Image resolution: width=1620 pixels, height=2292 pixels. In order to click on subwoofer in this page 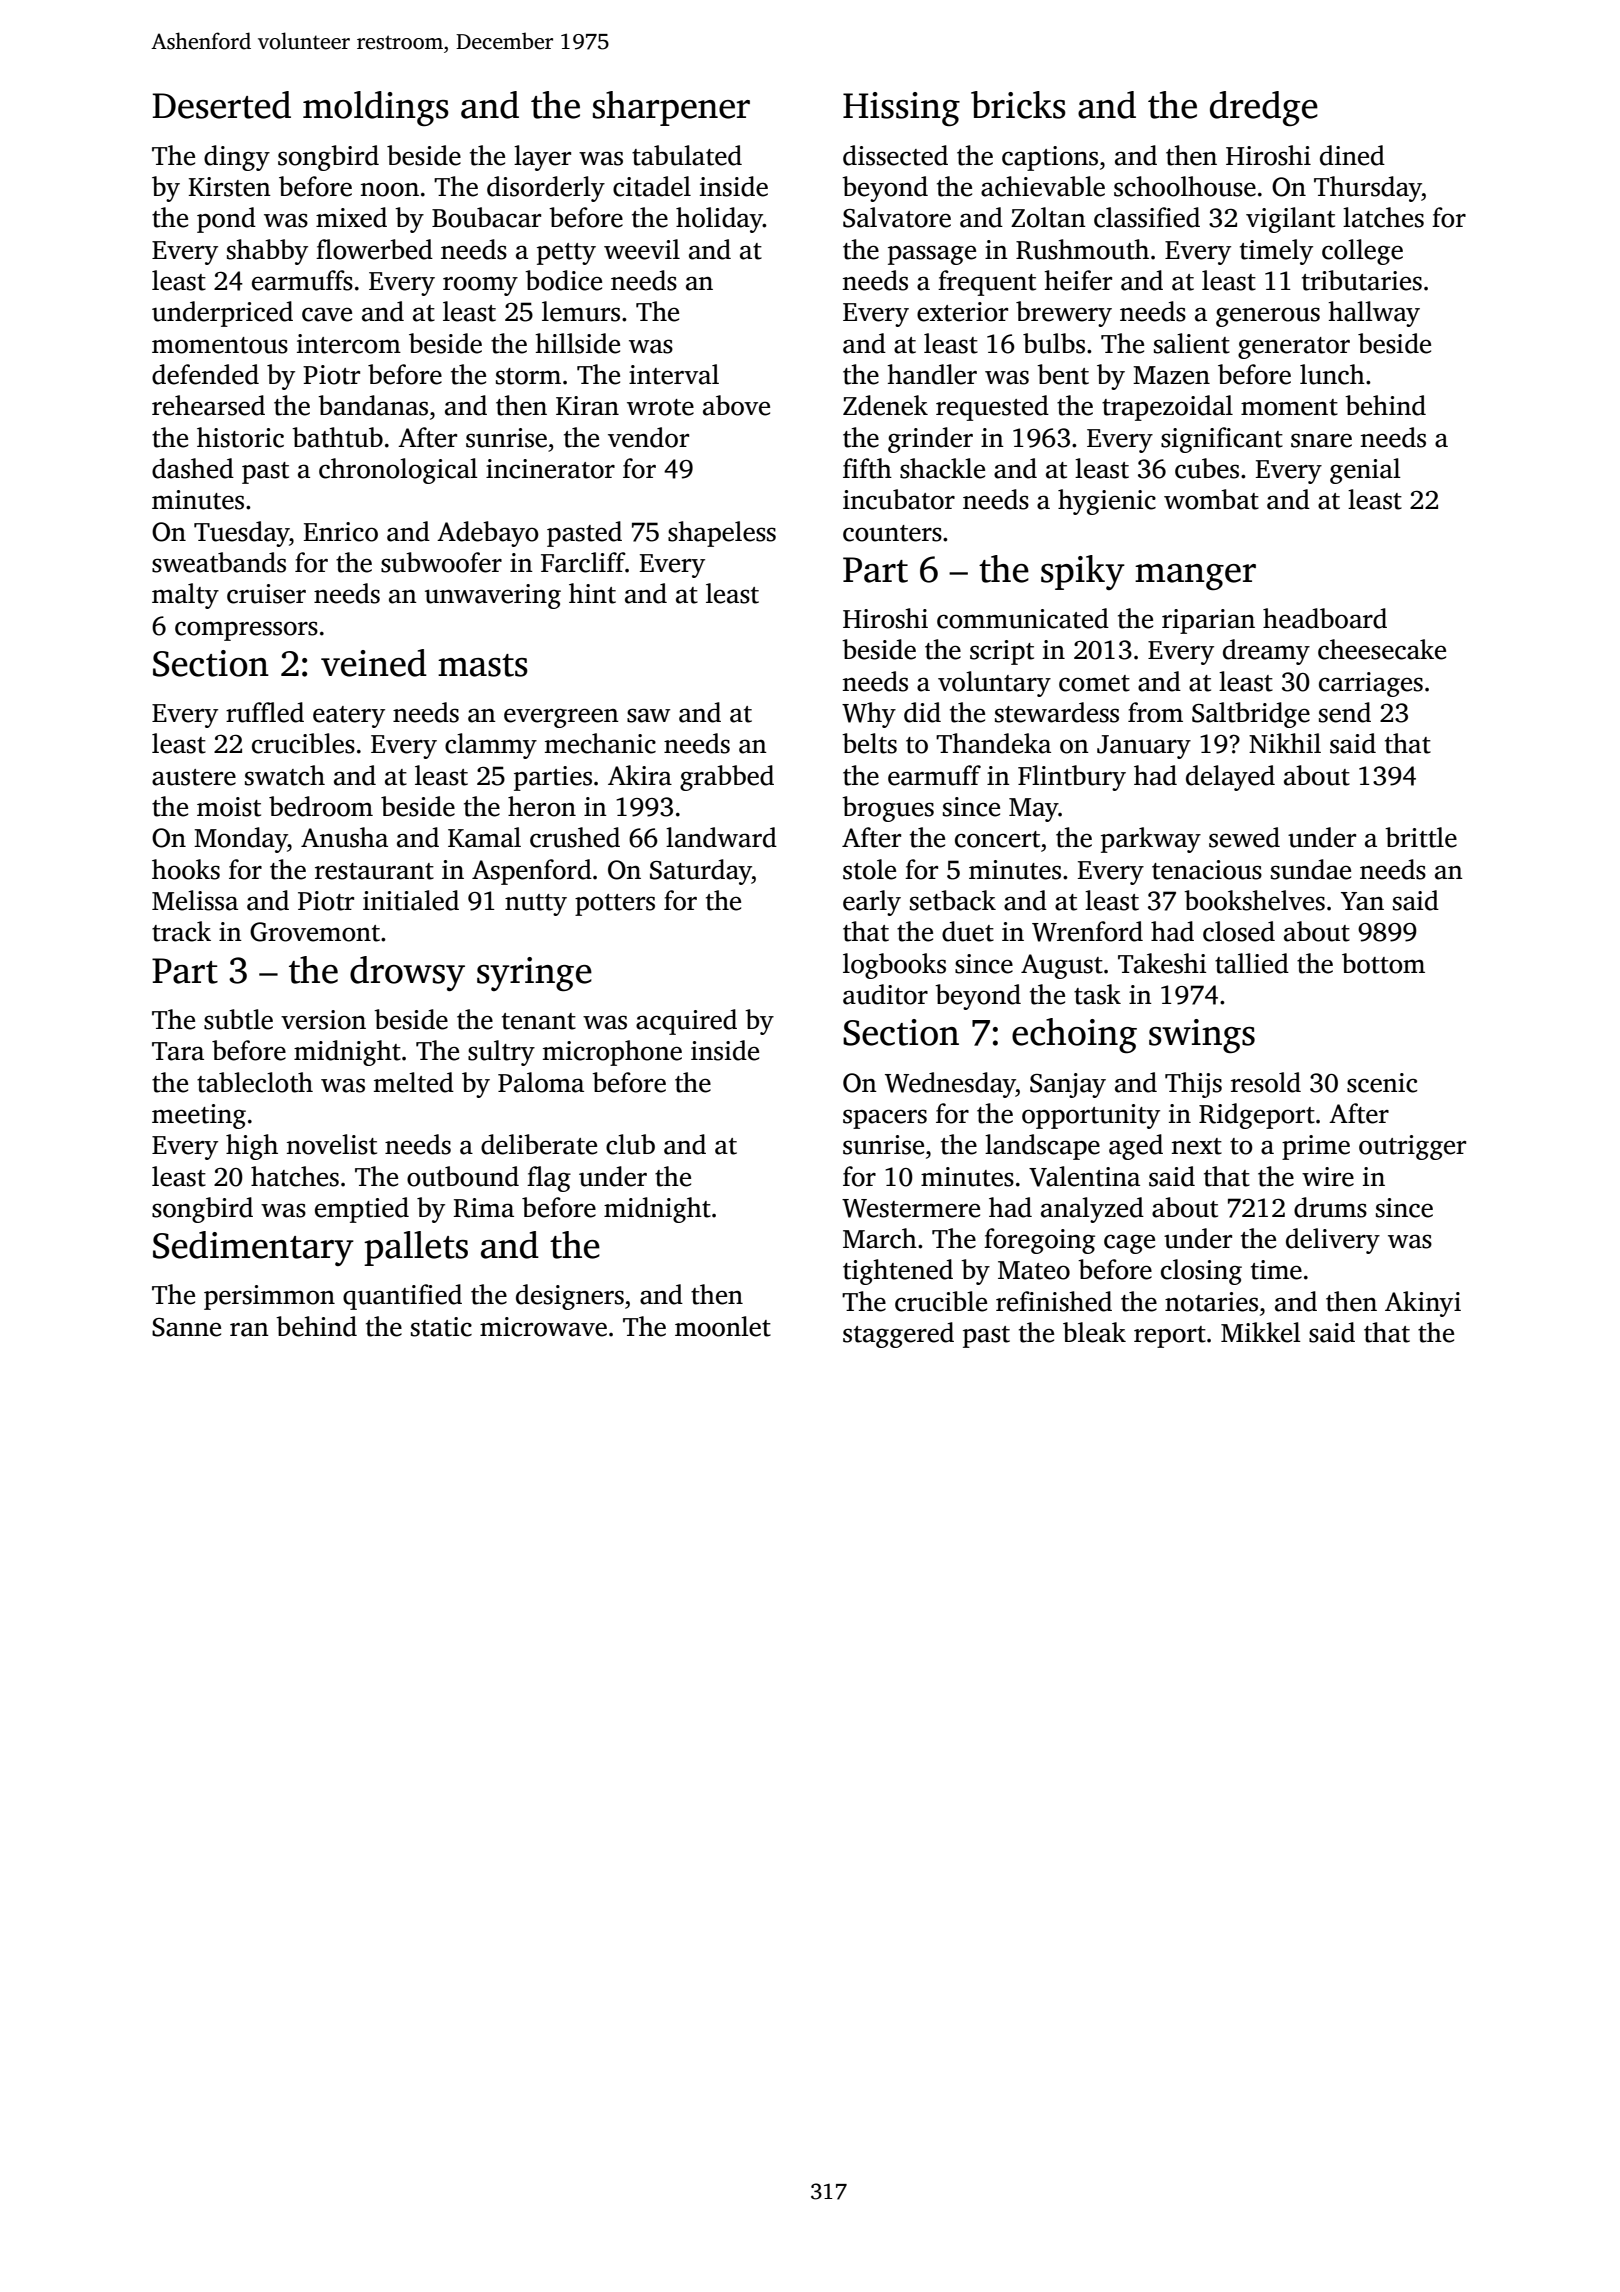, I will do `click(441, 562)`.
